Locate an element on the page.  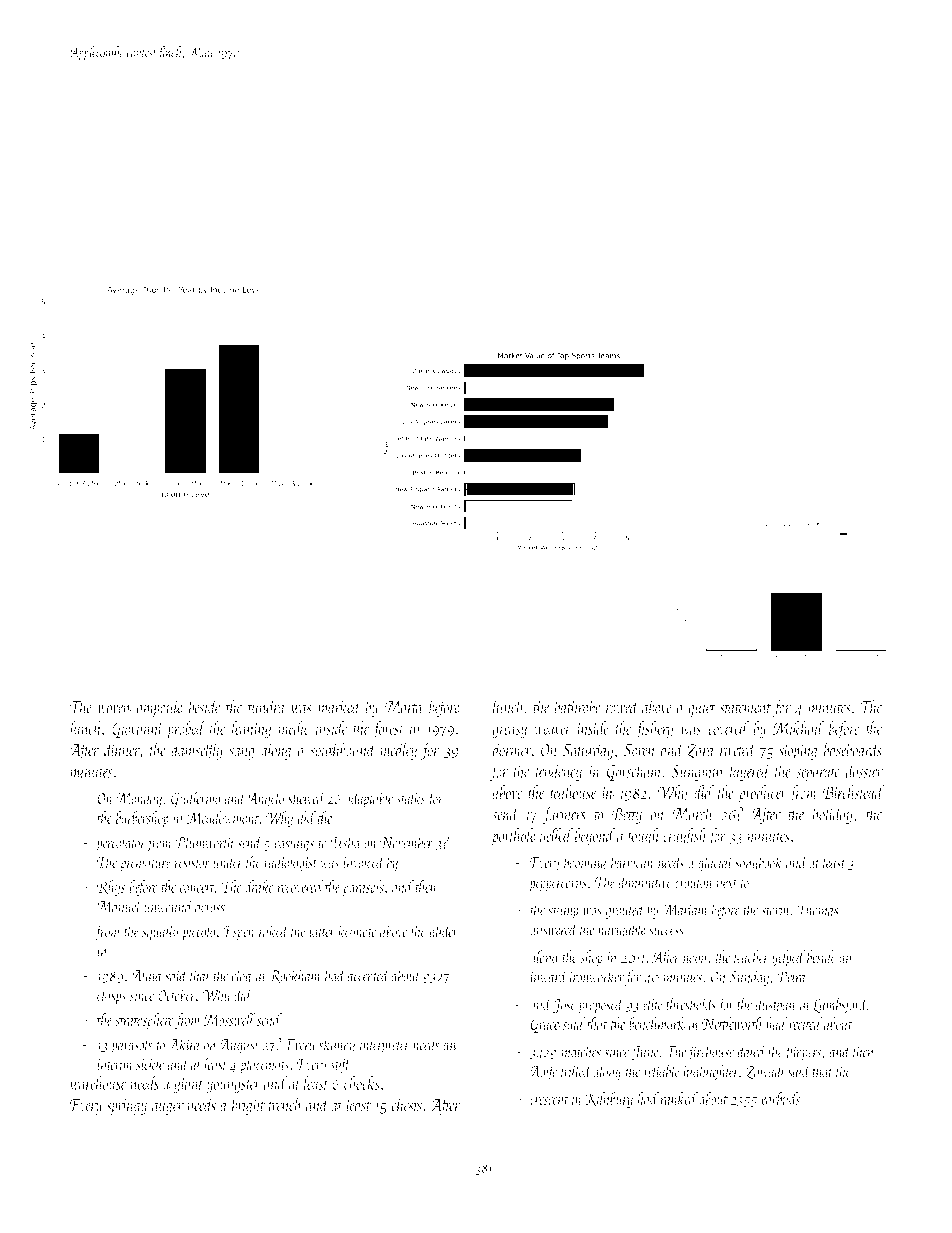
yelped is located at coordinates (788, 958).
